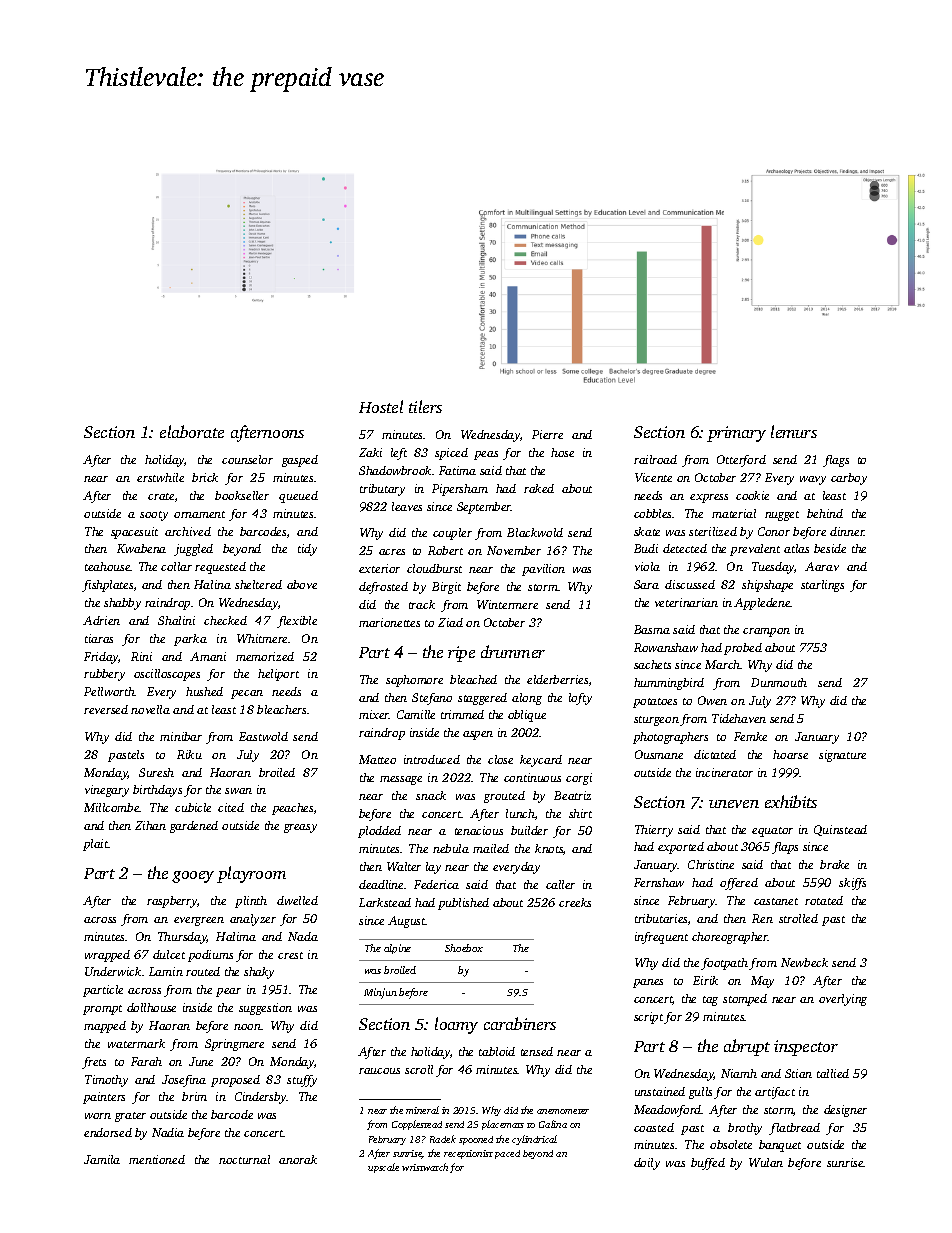 This screenshot has width=952, height=1233. I want to click on castanet, so click(776, 901).
